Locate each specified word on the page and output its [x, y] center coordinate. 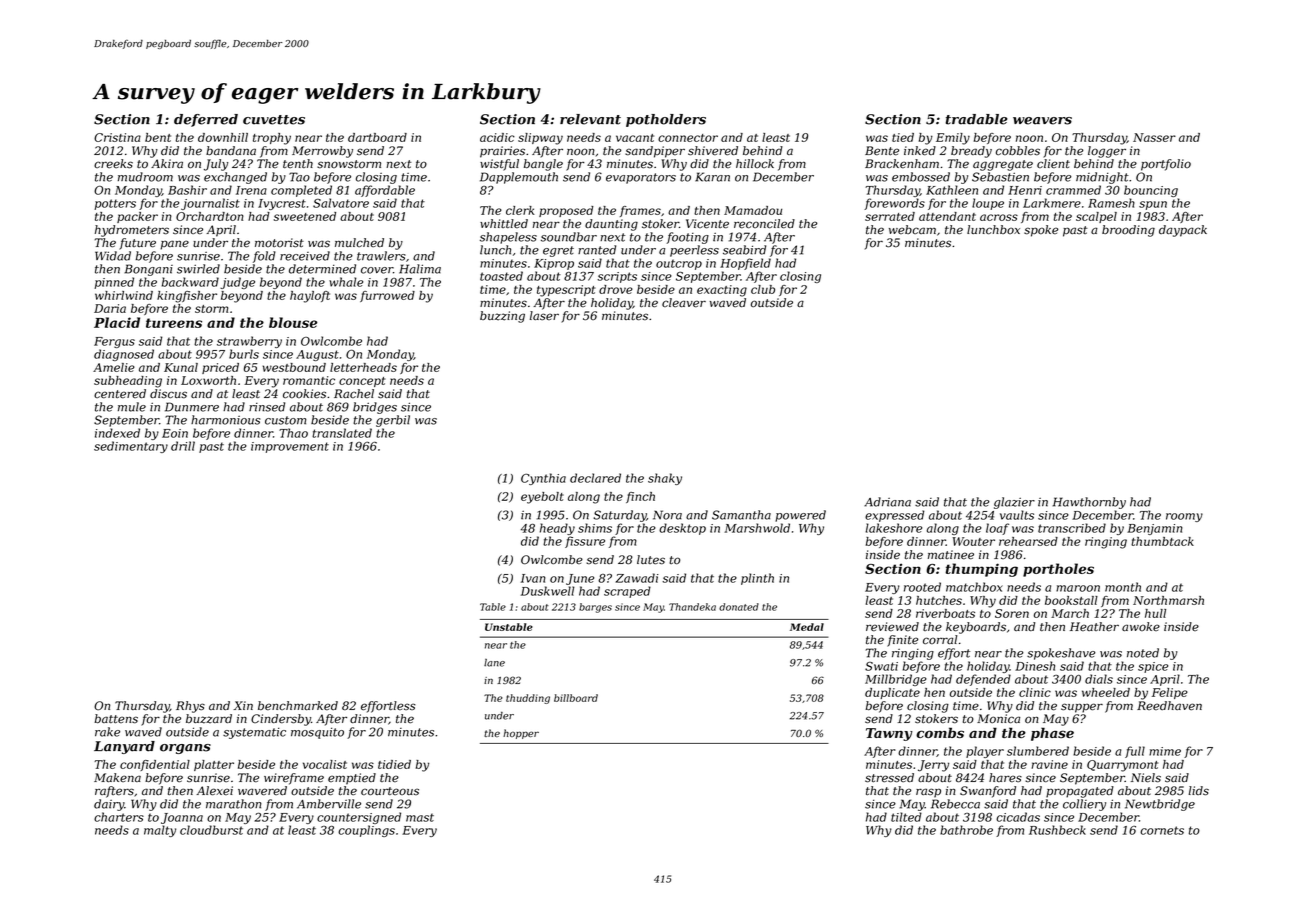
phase [1052, 734]
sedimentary [131, 447]
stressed [889, 778]
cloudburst [211, 830]
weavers [1042, 121]
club [763, 289]
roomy [1184, 517]
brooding [1128, 231]
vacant [635, 138]
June [580, 579]
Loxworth [208, 380]
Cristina [117, 137]
